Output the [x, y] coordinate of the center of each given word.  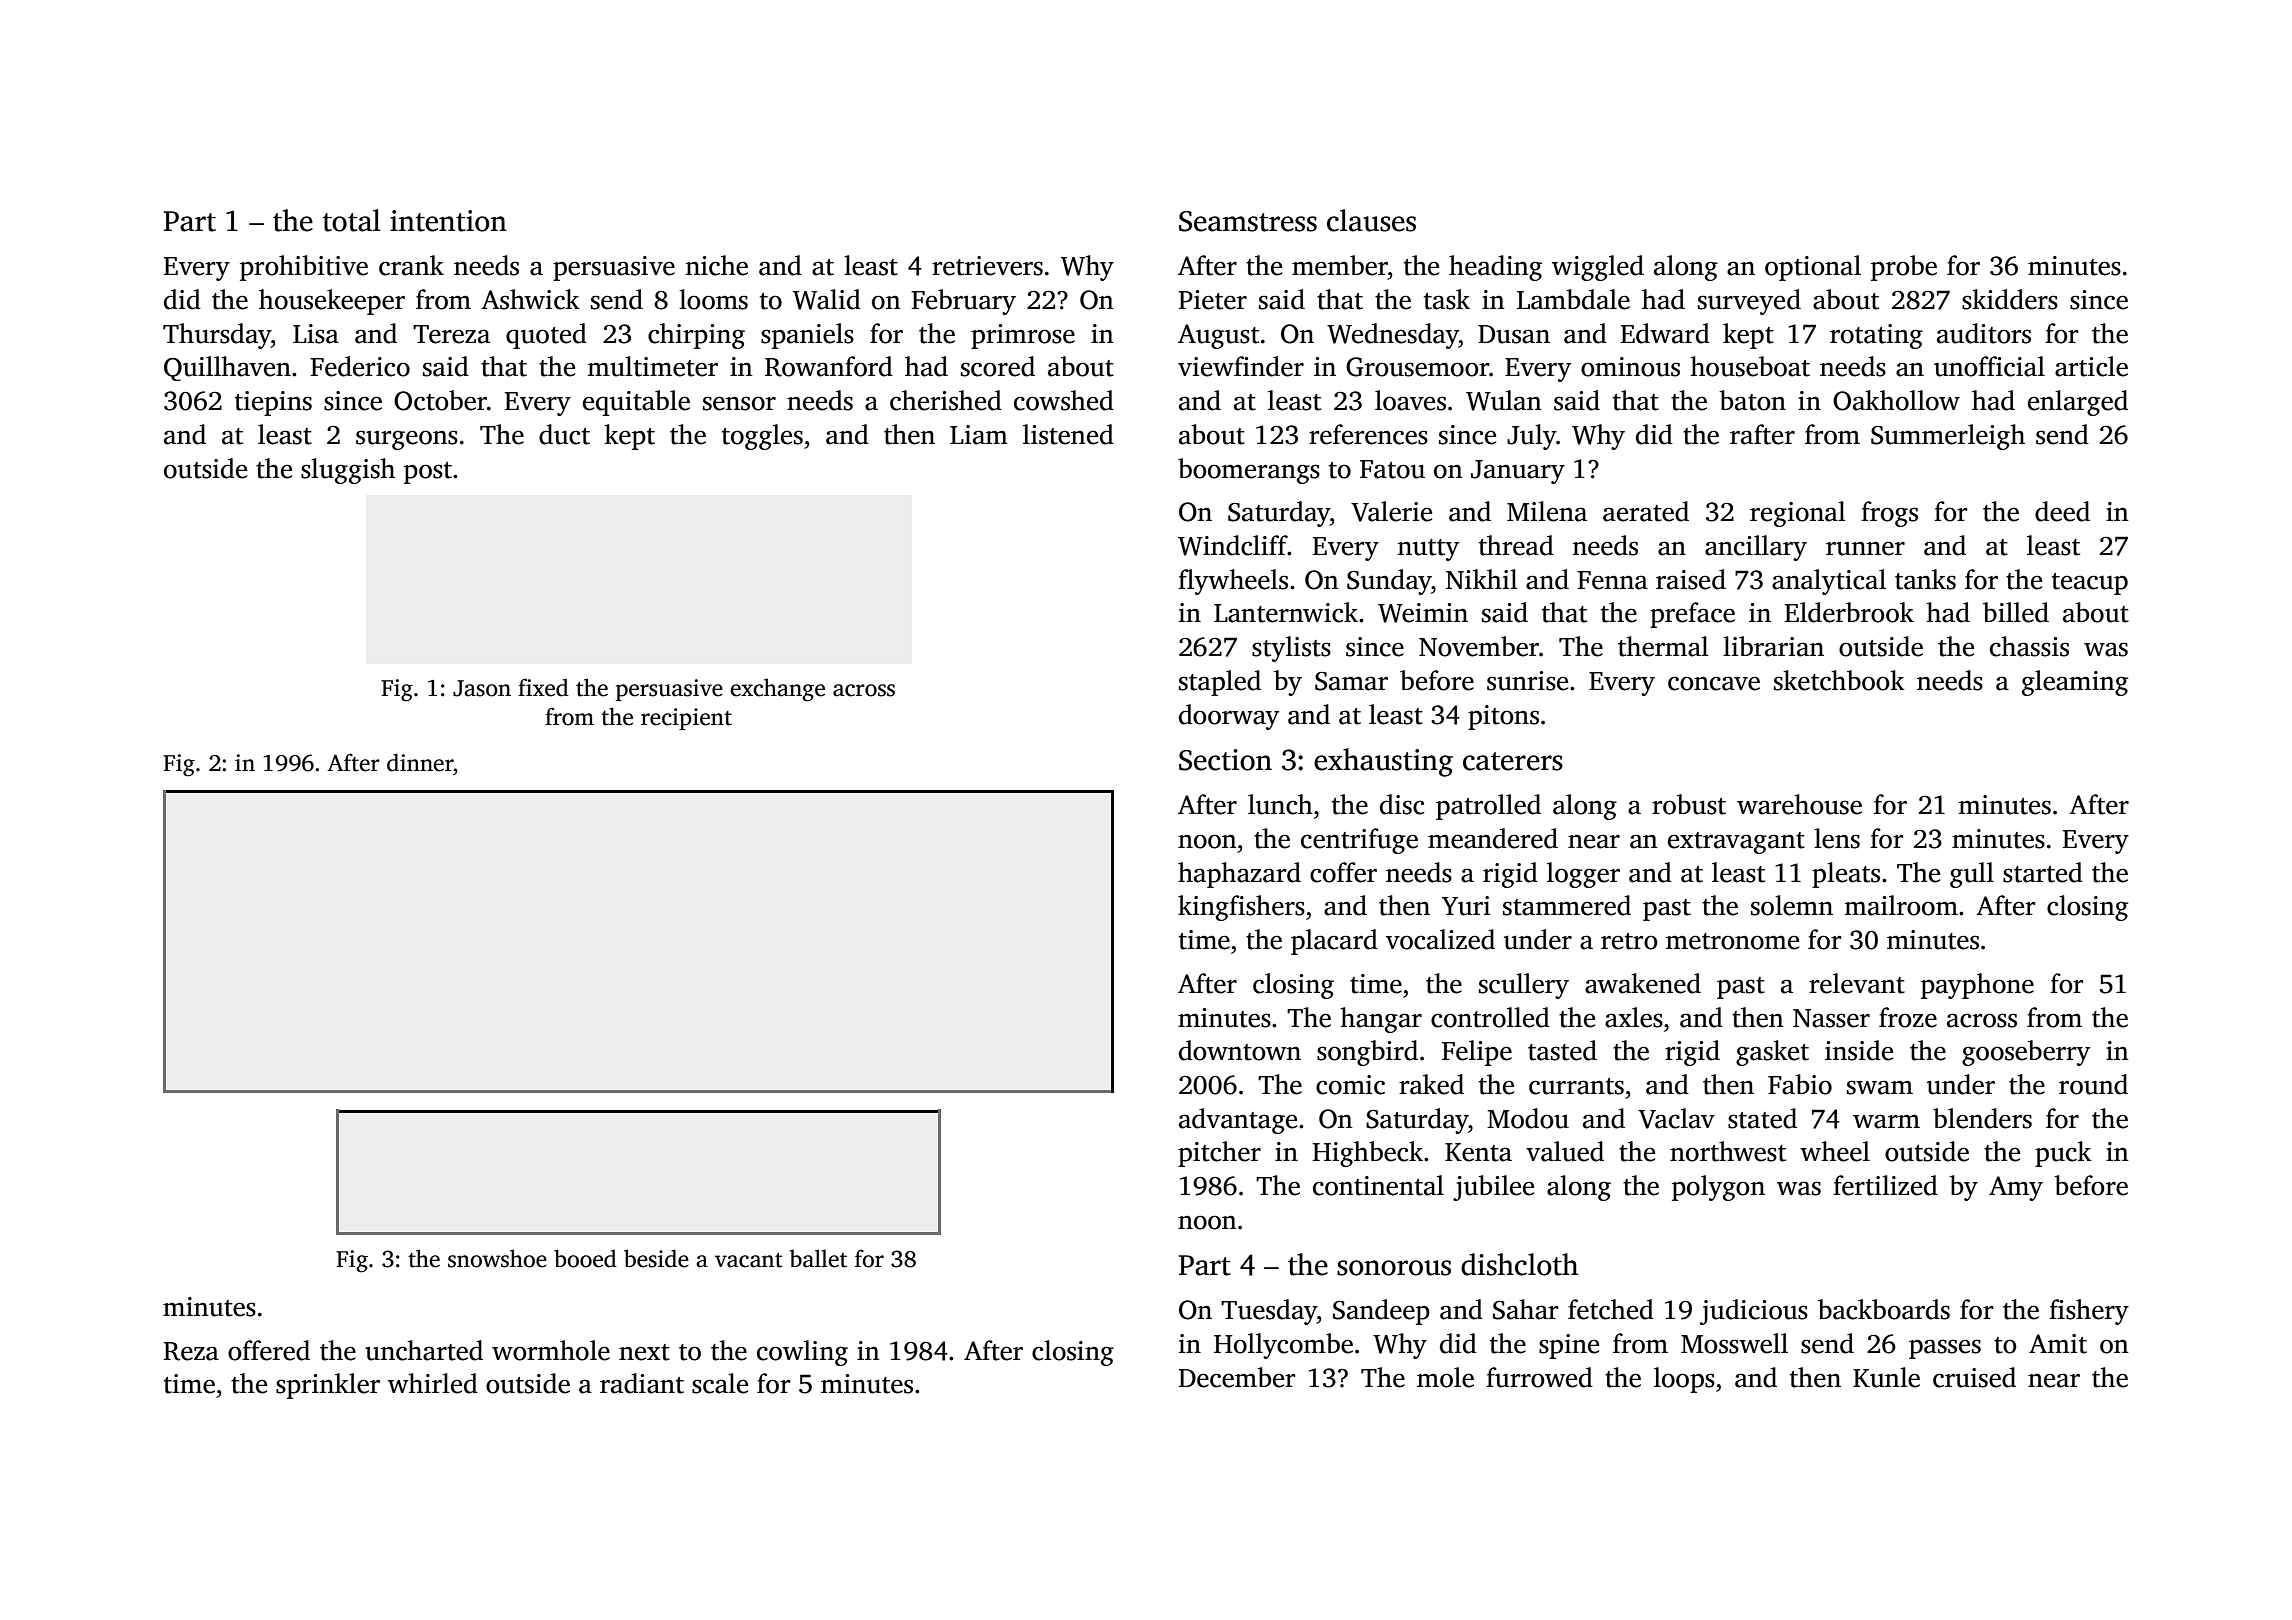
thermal [1663, 646]
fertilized [1885, 1185]
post [428, 473]
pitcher [1219, 1154]
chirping [696, 336]
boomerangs [1249, 471]
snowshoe [497, 1258]
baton [1752, 400]
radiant [642, 1383]
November [1479, 646]
